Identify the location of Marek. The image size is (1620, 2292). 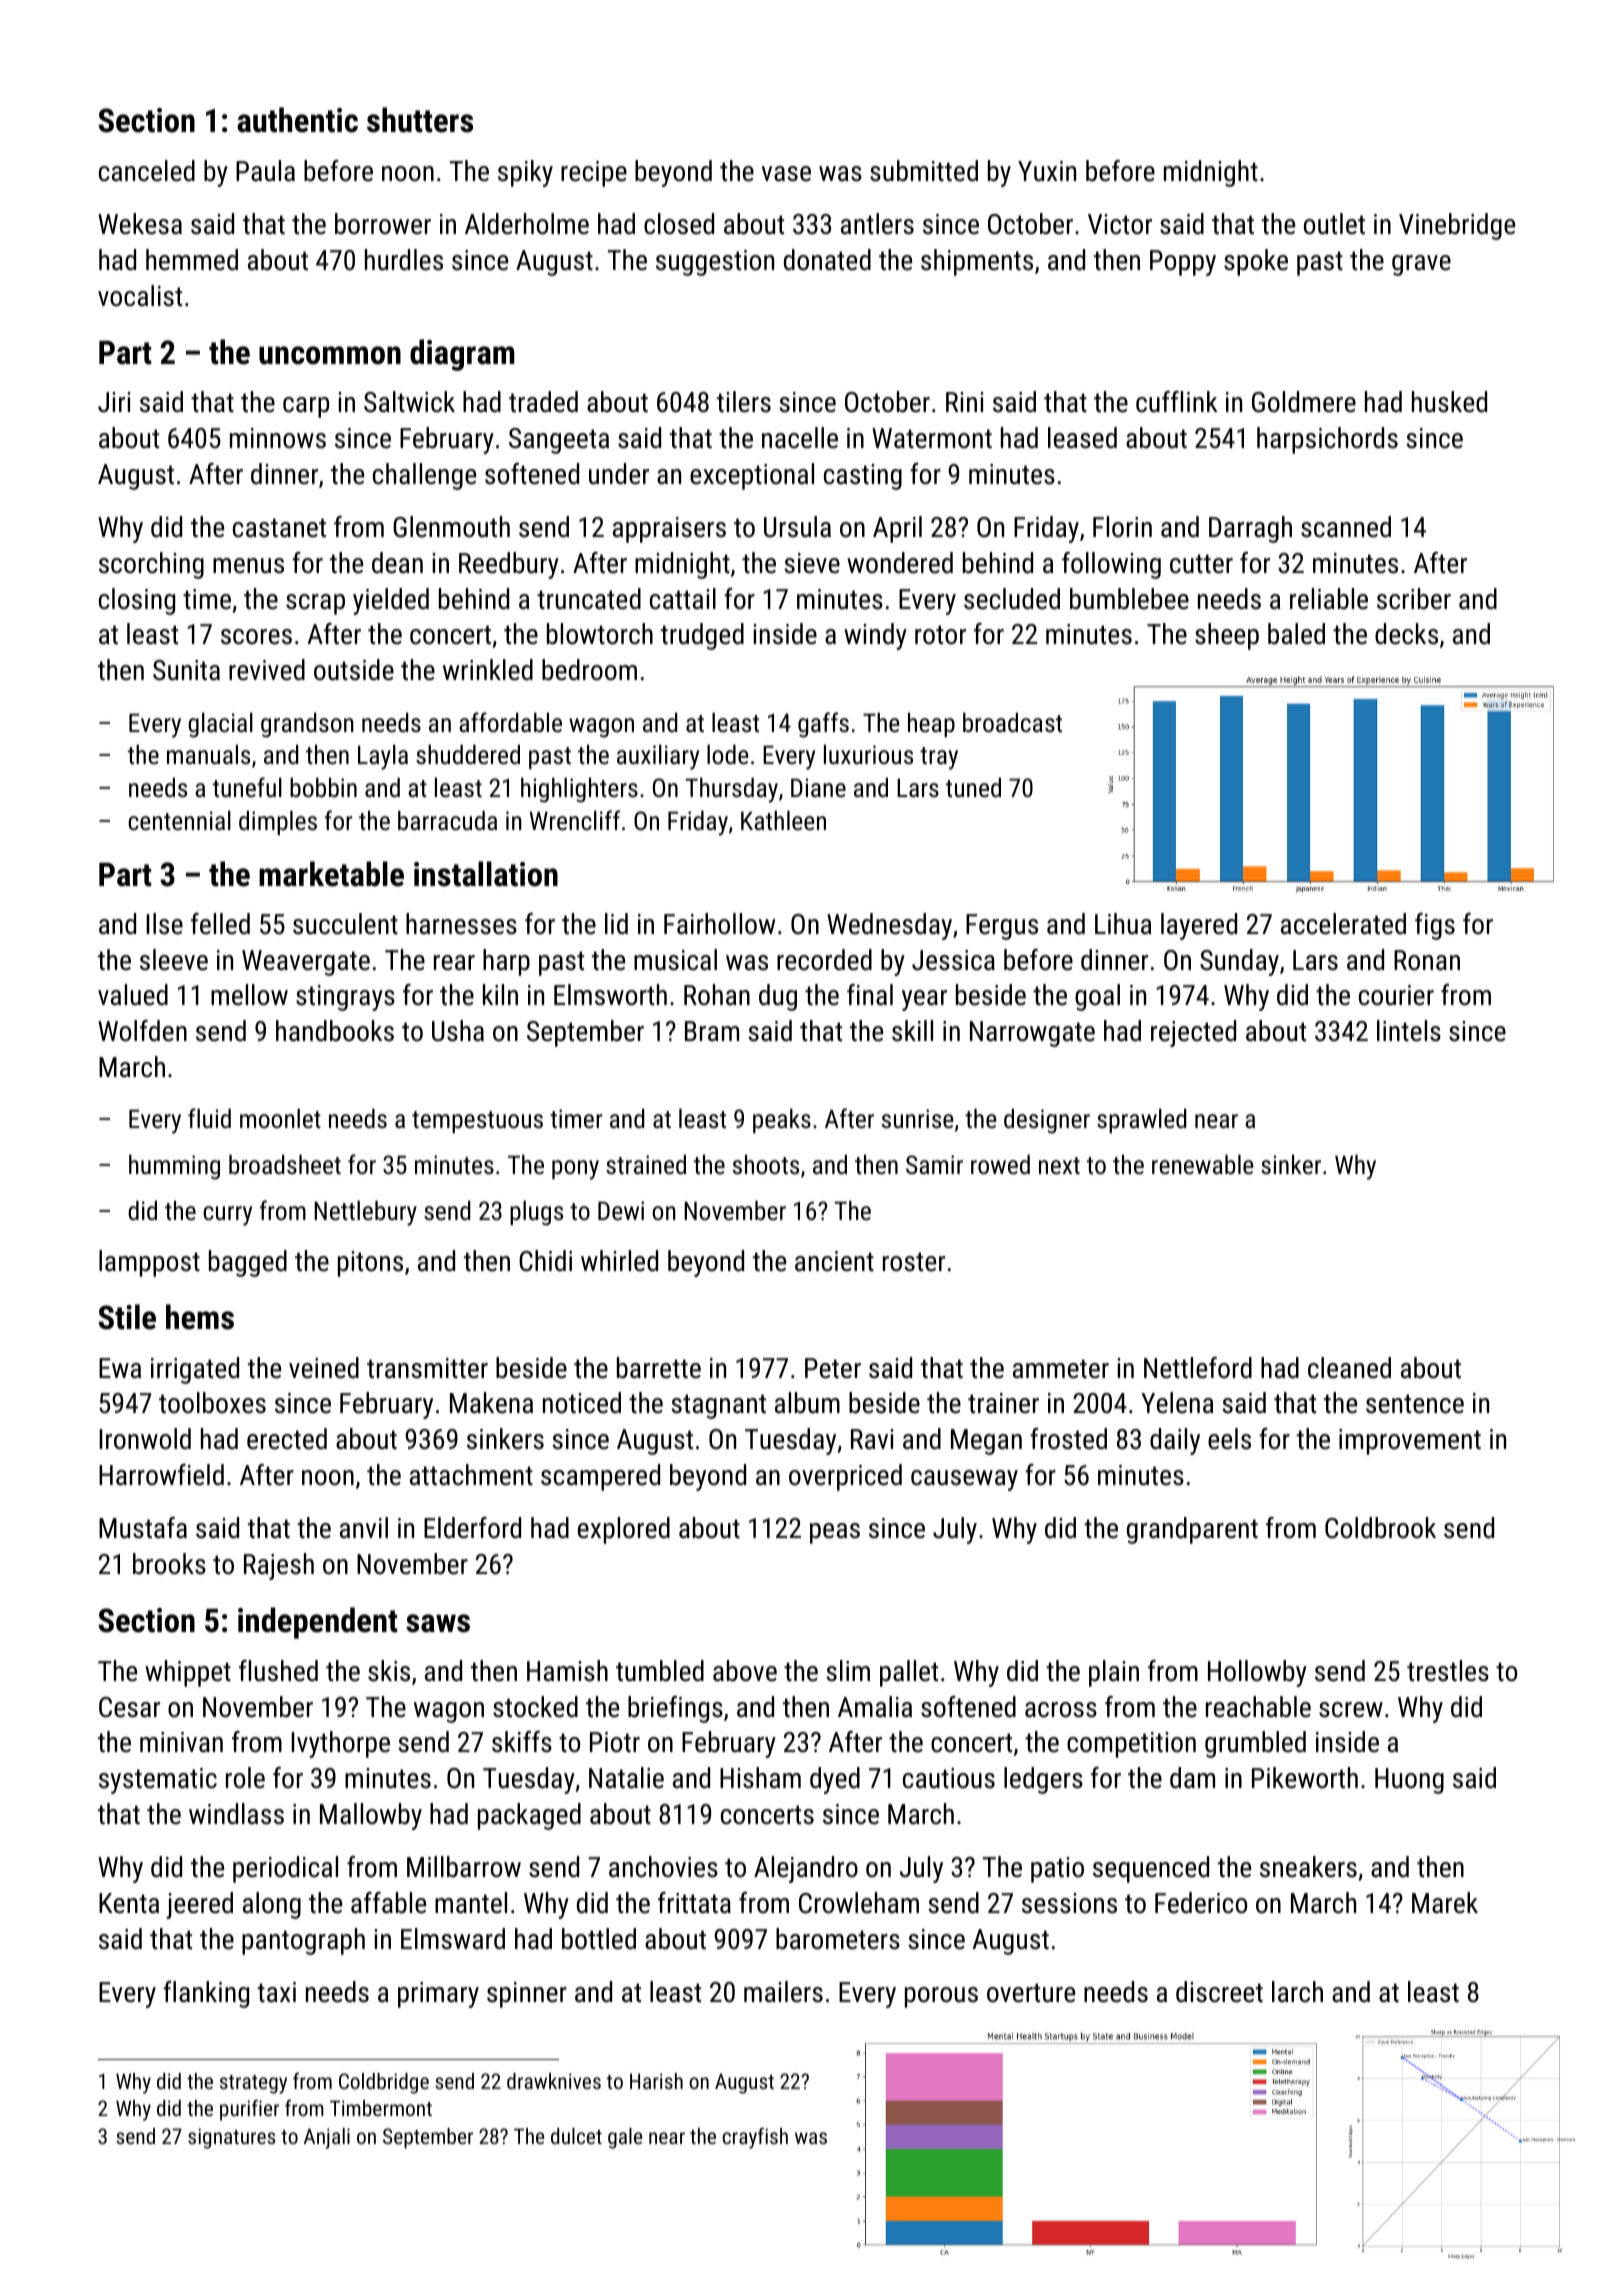
(1445, 1903).
